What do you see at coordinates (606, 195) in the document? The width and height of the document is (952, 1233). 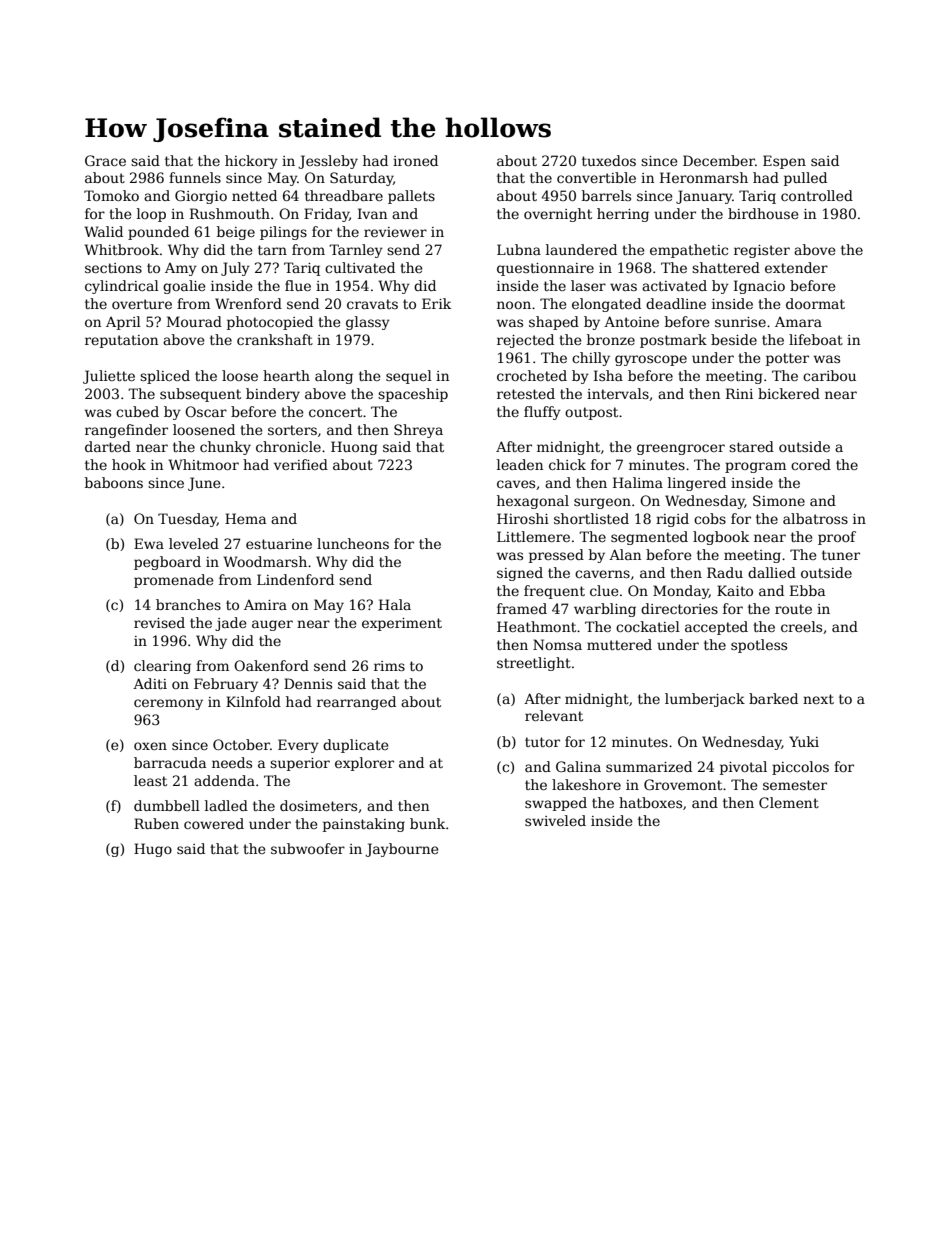 I see `barrels` at bounding box center [606, 195].
